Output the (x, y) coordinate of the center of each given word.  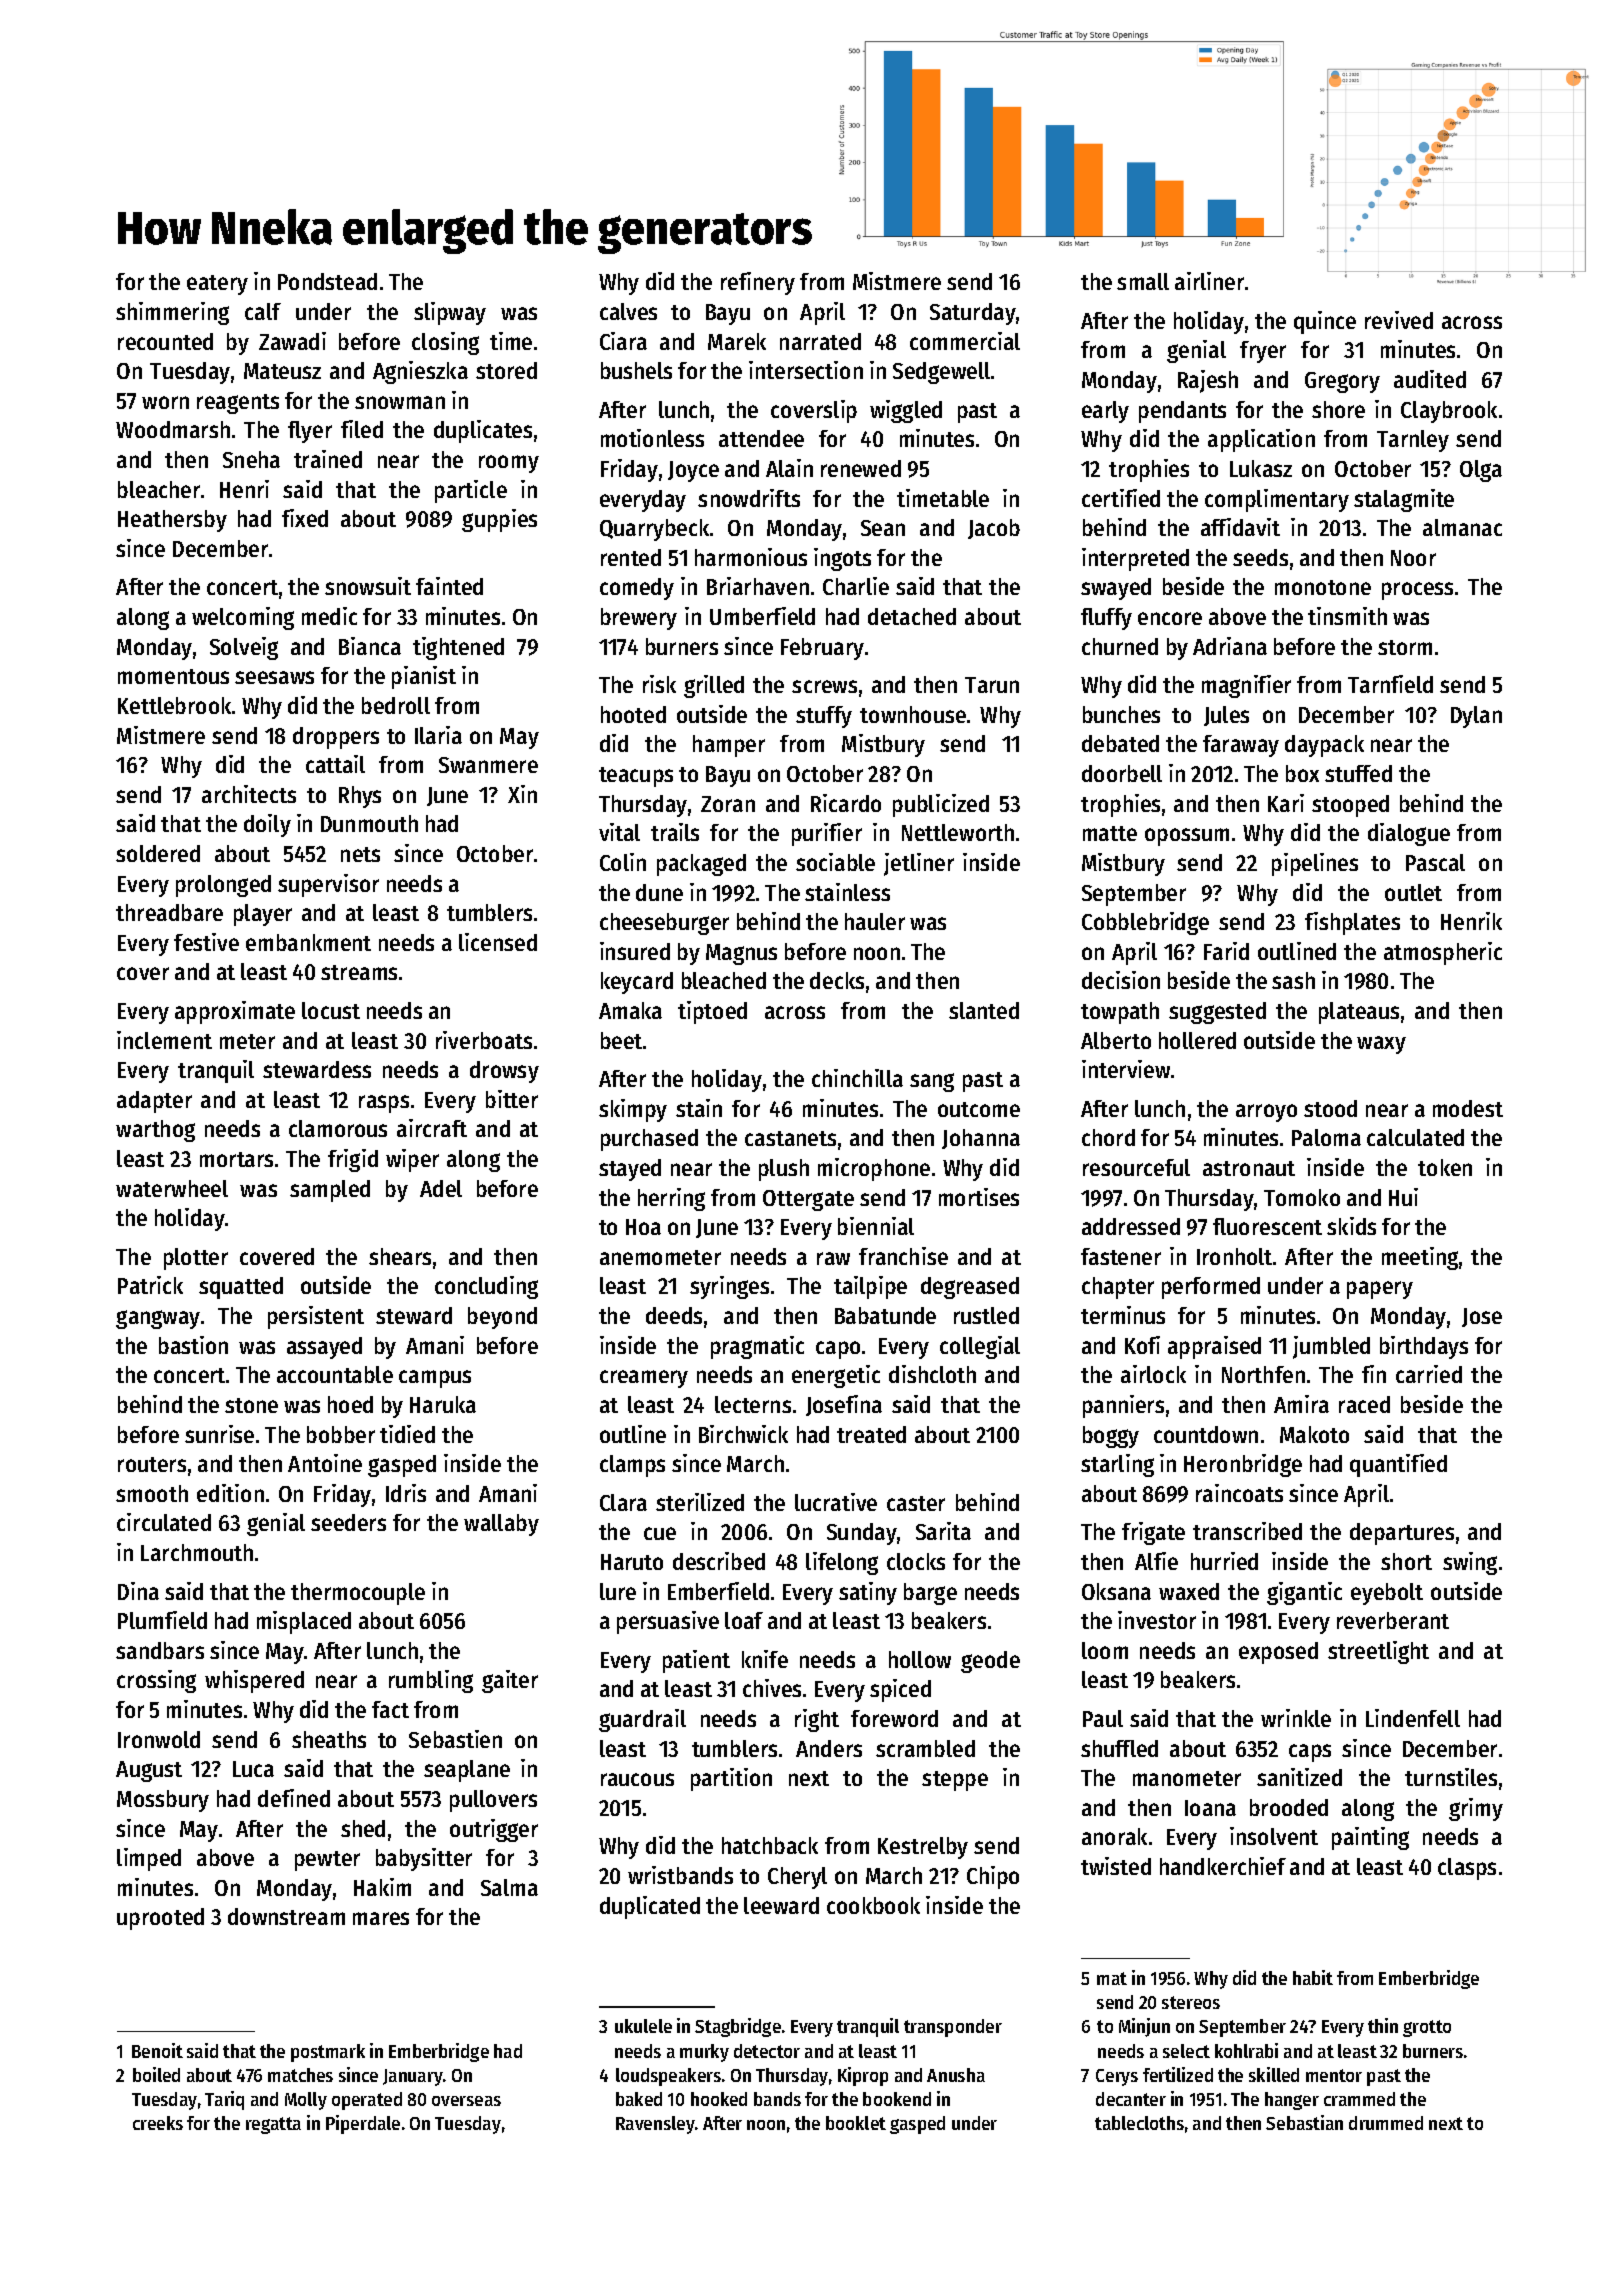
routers (152, 1464)
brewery (639, 619)
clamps (632, 1466)
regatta (273, 2125)
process (1417, 591)
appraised (1214, 1347)
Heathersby (172, 521)
